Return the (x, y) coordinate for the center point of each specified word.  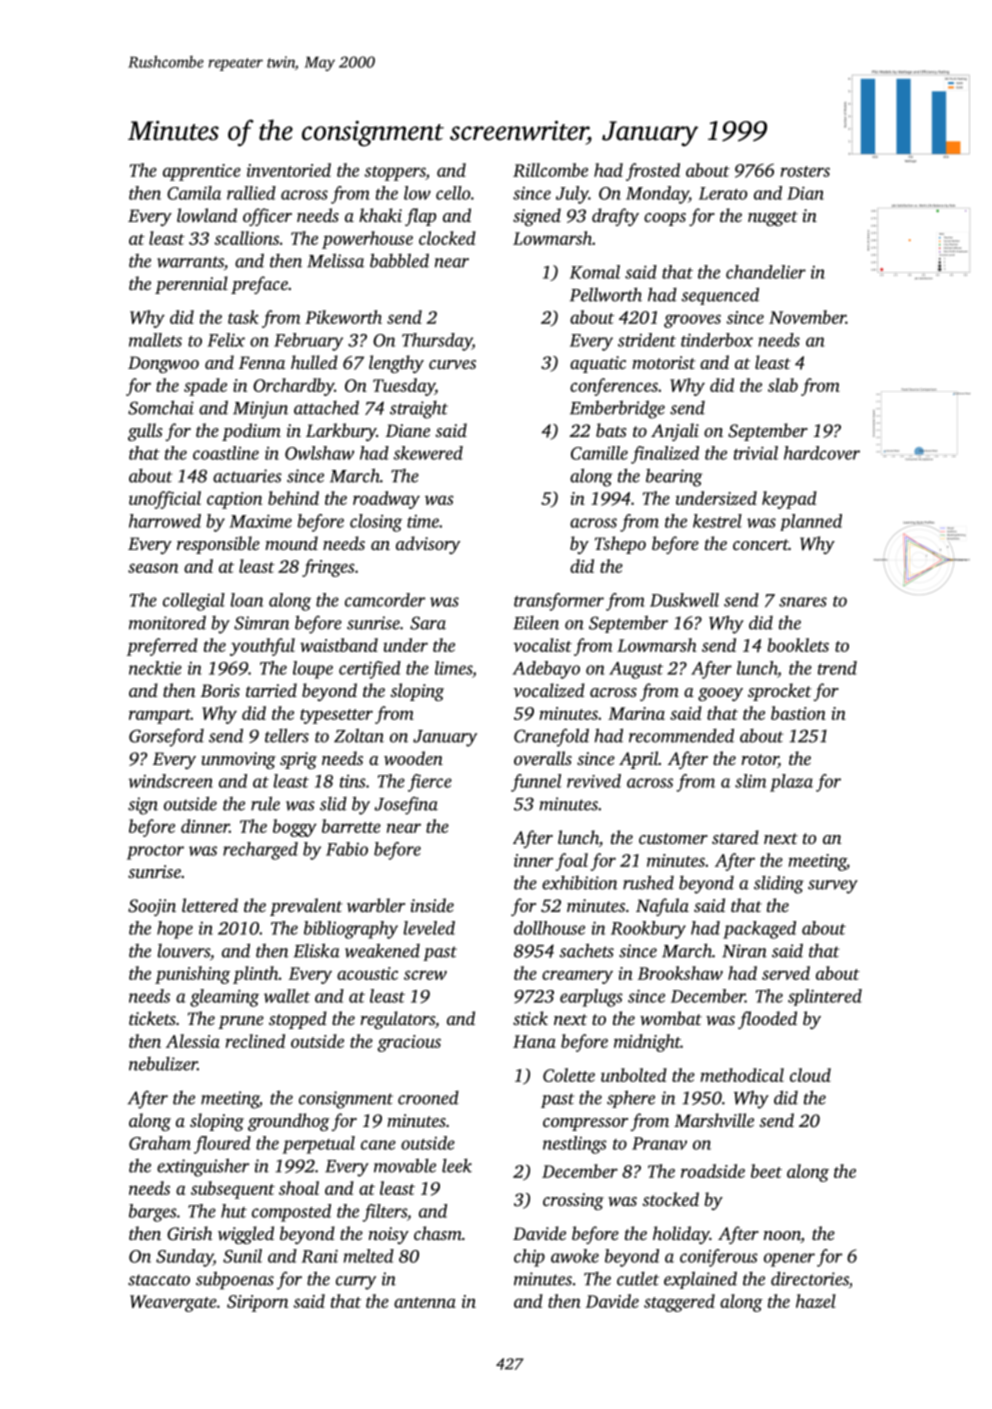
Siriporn (257, 1303)
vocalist (542, 645)
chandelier (766, 272)
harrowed (165, 521)
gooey (720, 694)
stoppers (395, 173)
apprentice (202, 172)
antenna (425, 1302)
